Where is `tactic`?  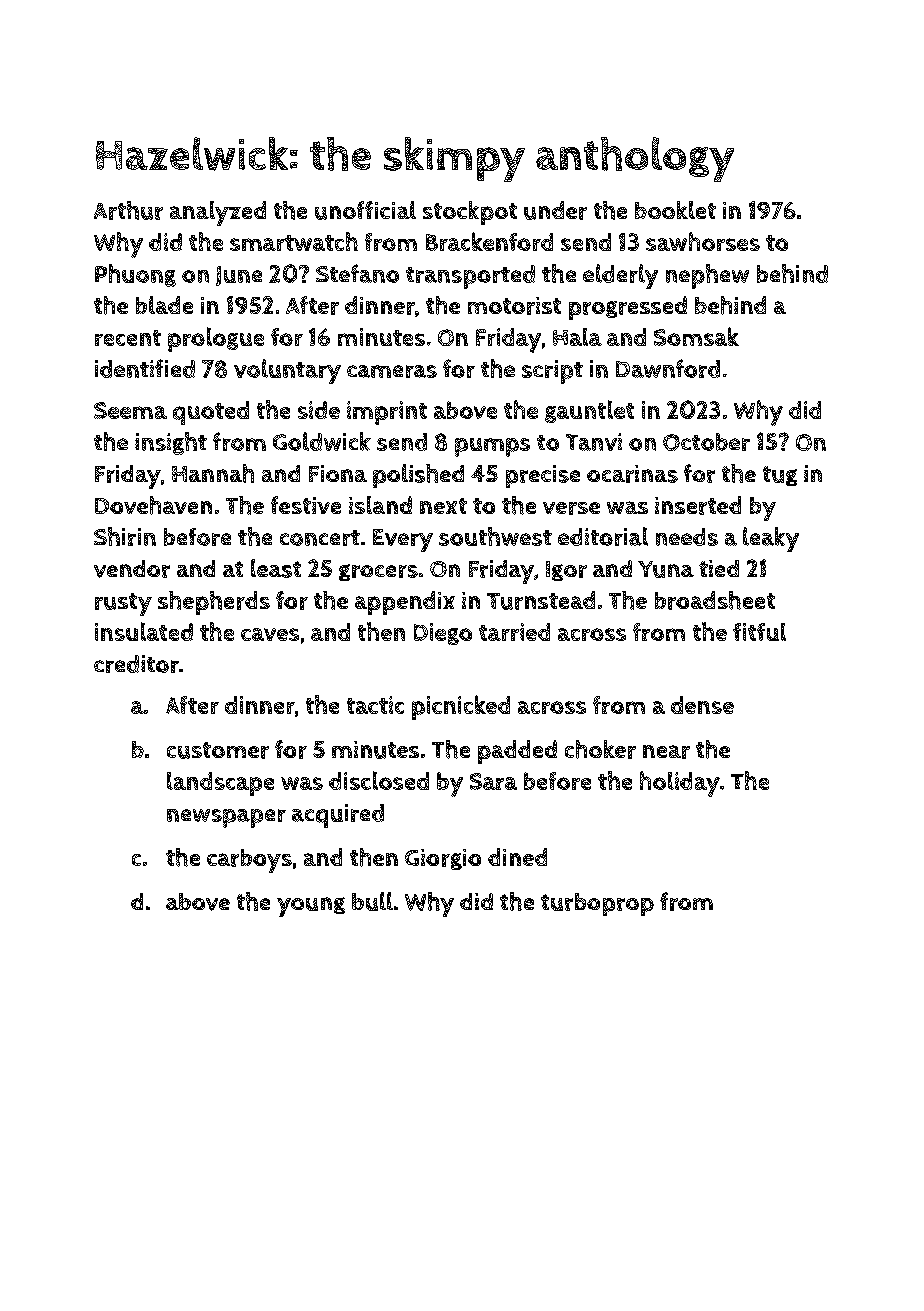
tactic is located at coordinates (375, 705).
